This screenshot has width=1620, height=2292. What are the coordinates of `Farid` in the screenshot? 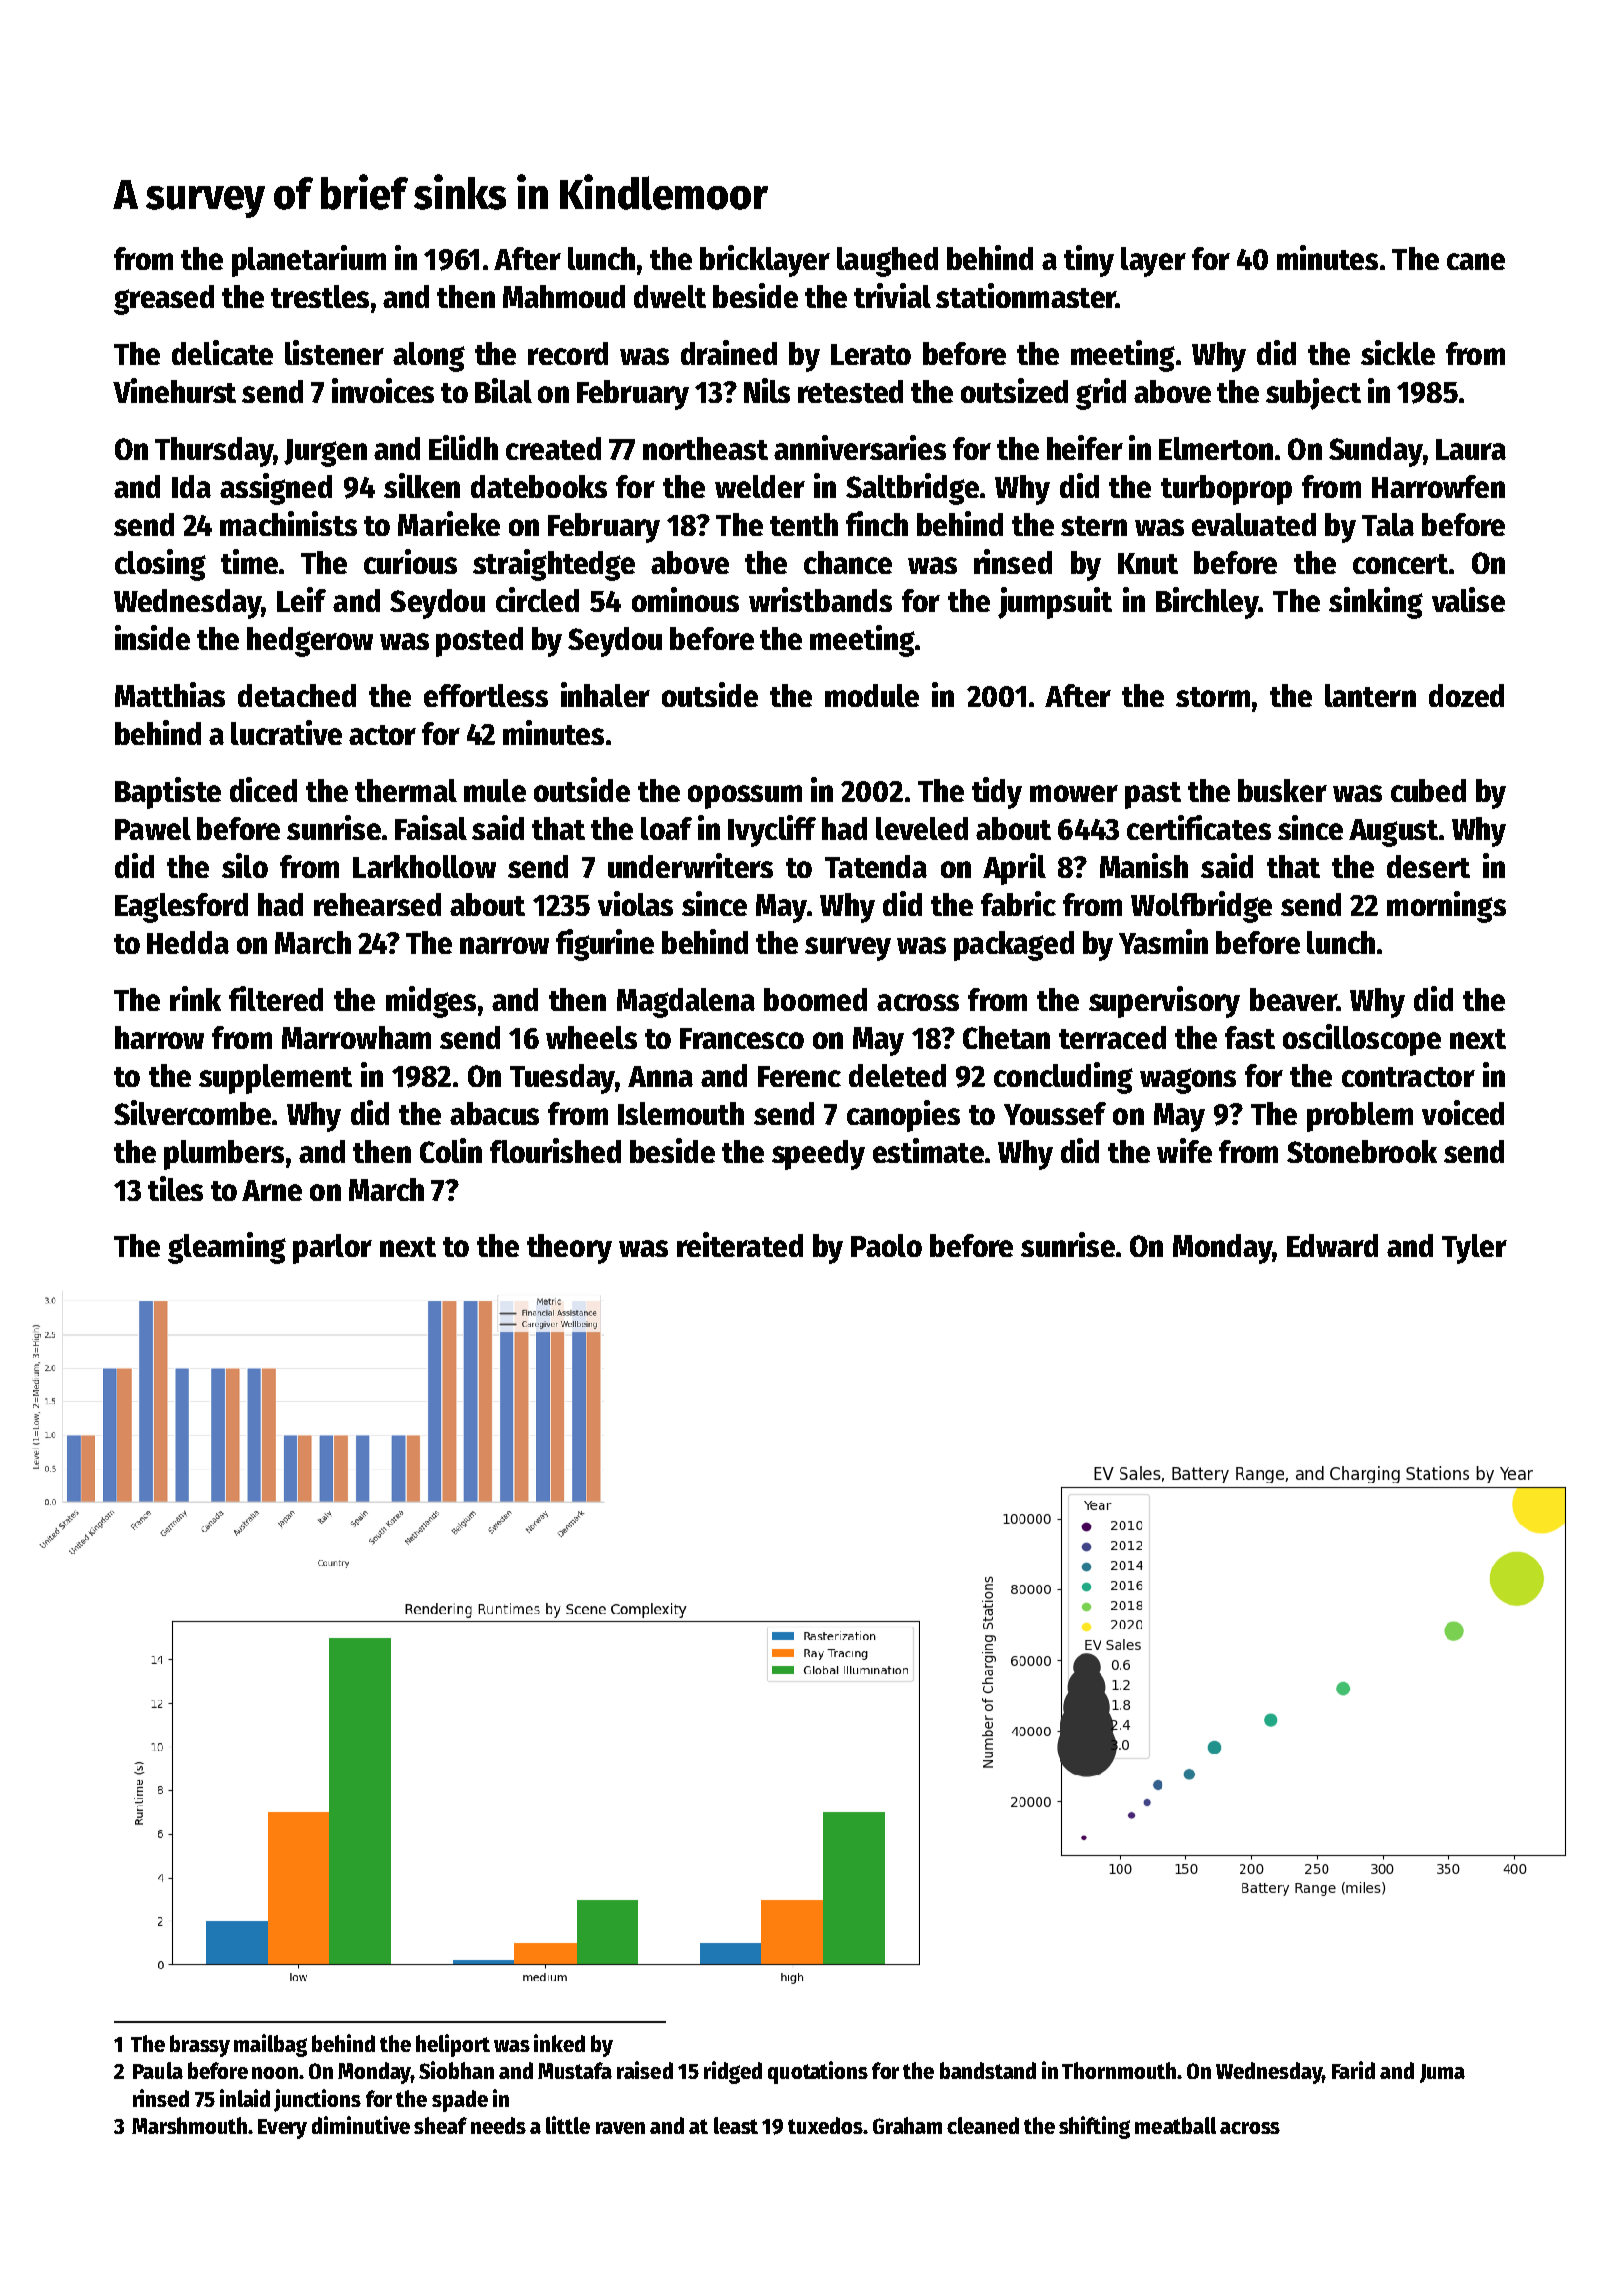 It's located at (1353, 2070).
